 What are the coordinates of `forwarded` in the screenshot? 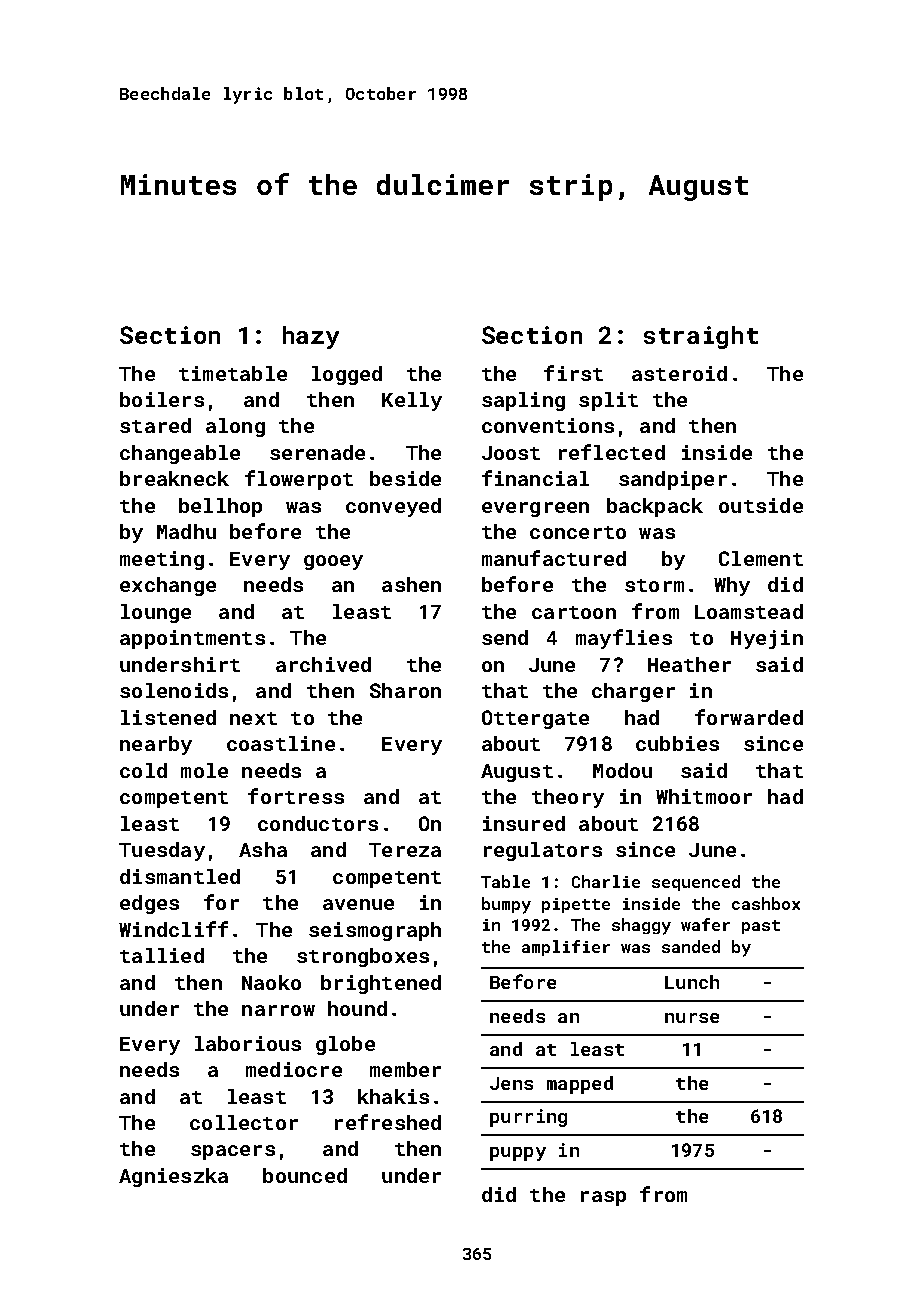 It's located at (749, 717).
